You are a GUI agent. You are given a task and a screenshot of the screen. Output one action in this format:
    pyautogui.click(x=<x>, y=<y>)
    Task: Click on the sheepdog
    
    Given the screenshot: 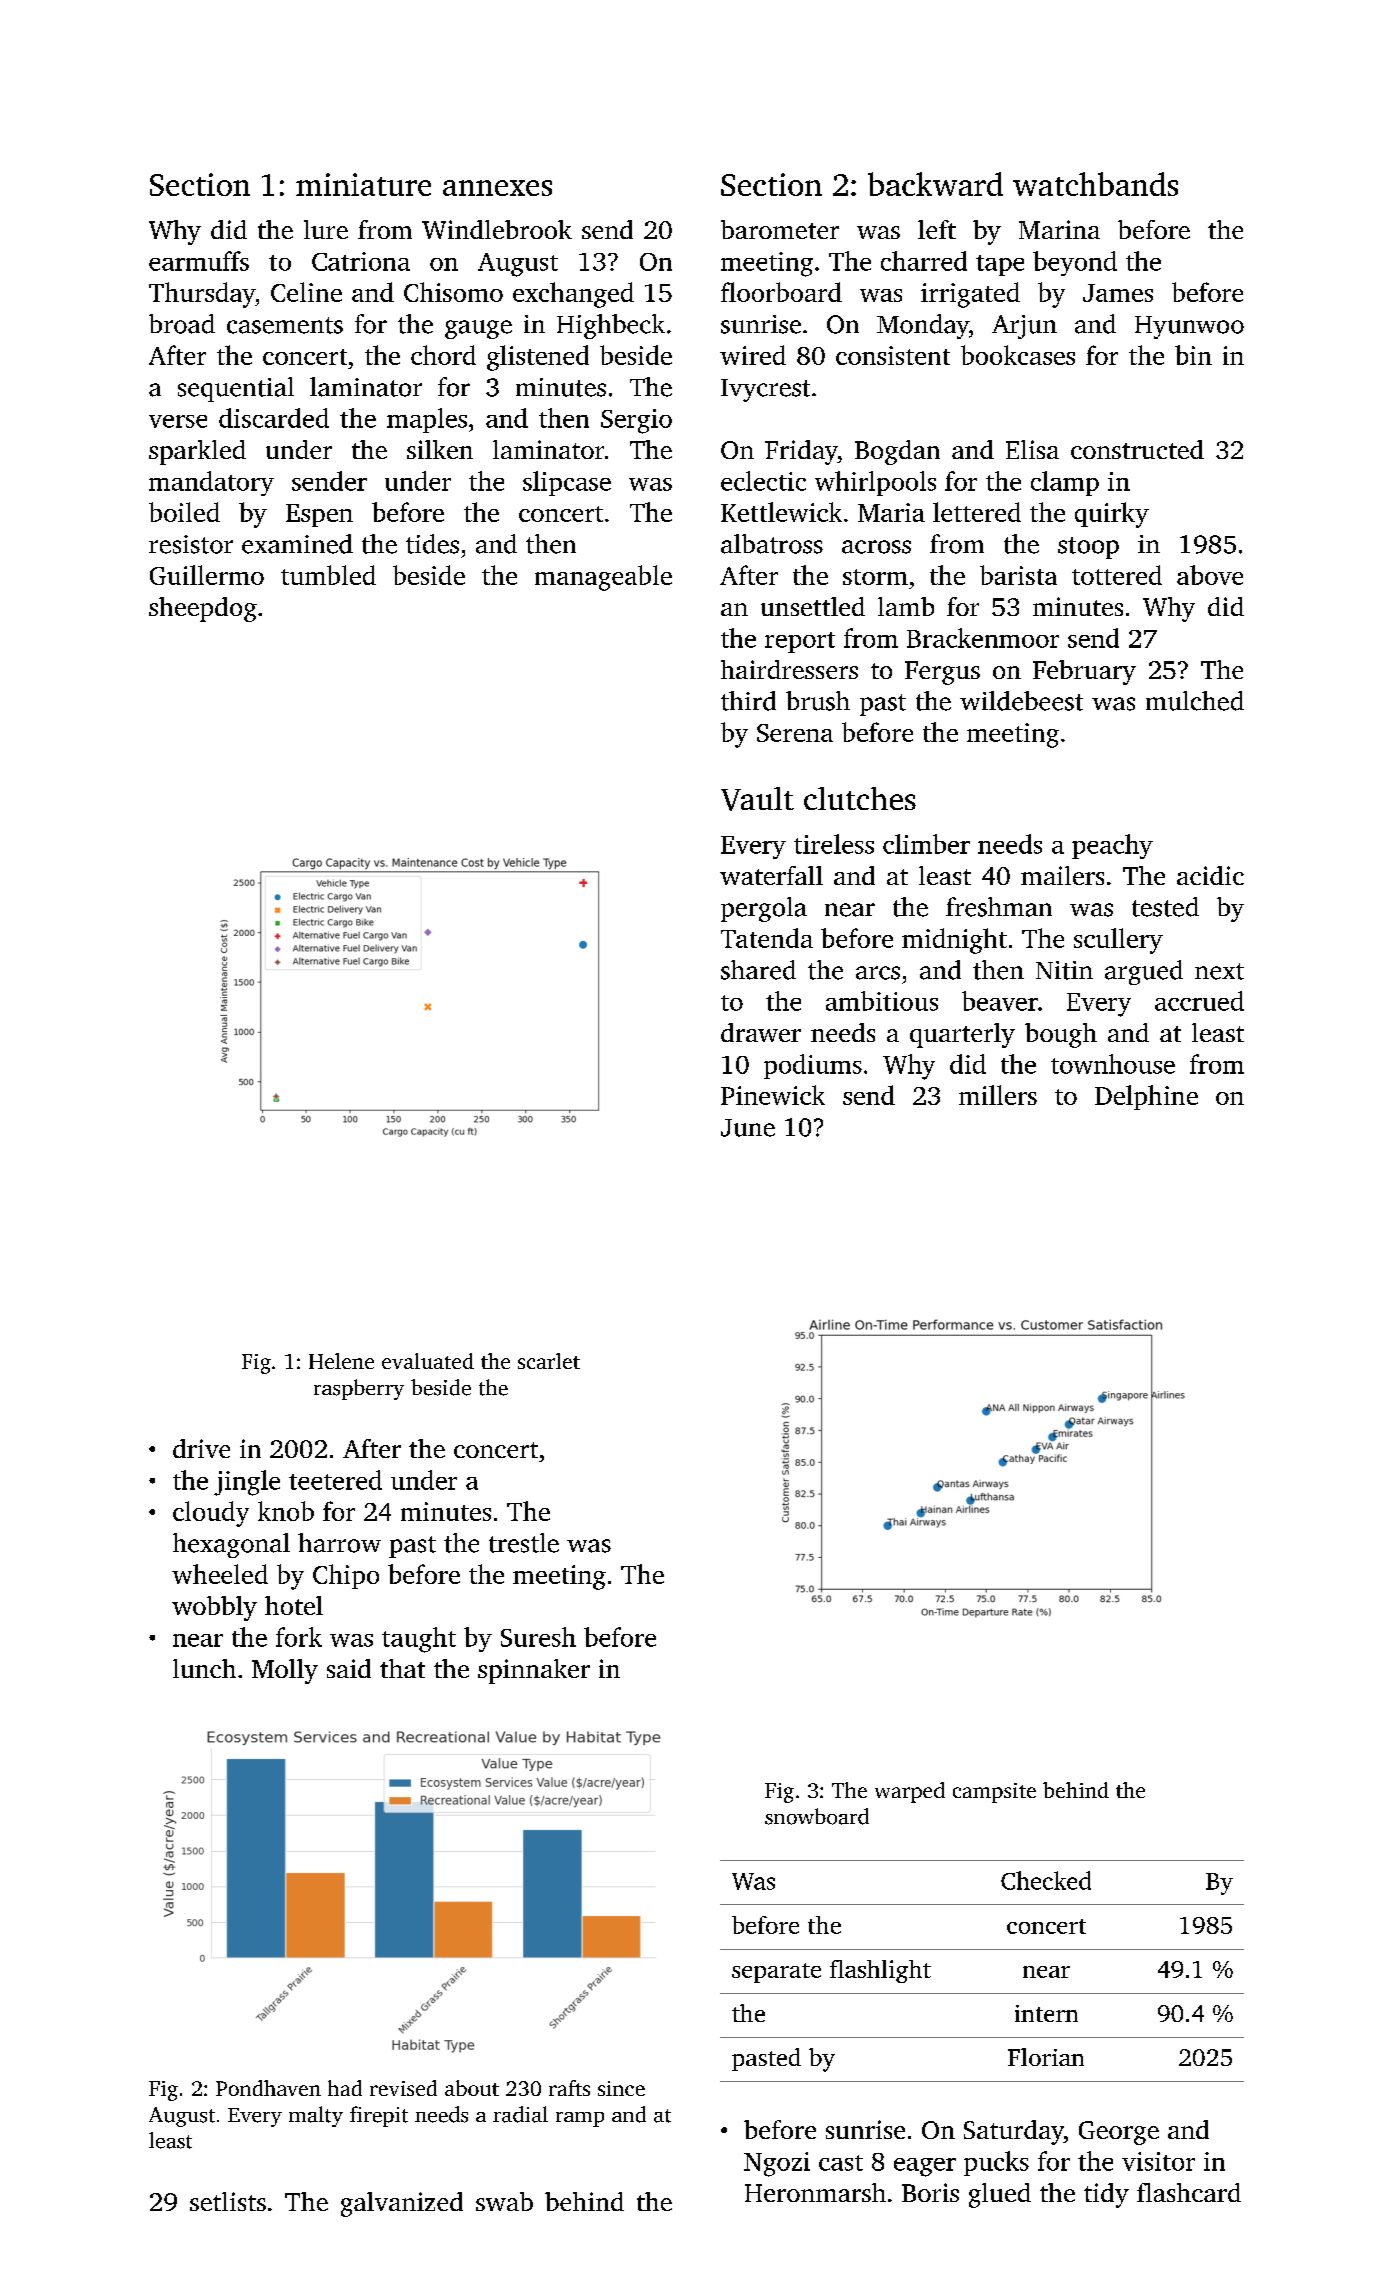 What is the action you would take?
    pyautogui.click(x=203, y=609)
